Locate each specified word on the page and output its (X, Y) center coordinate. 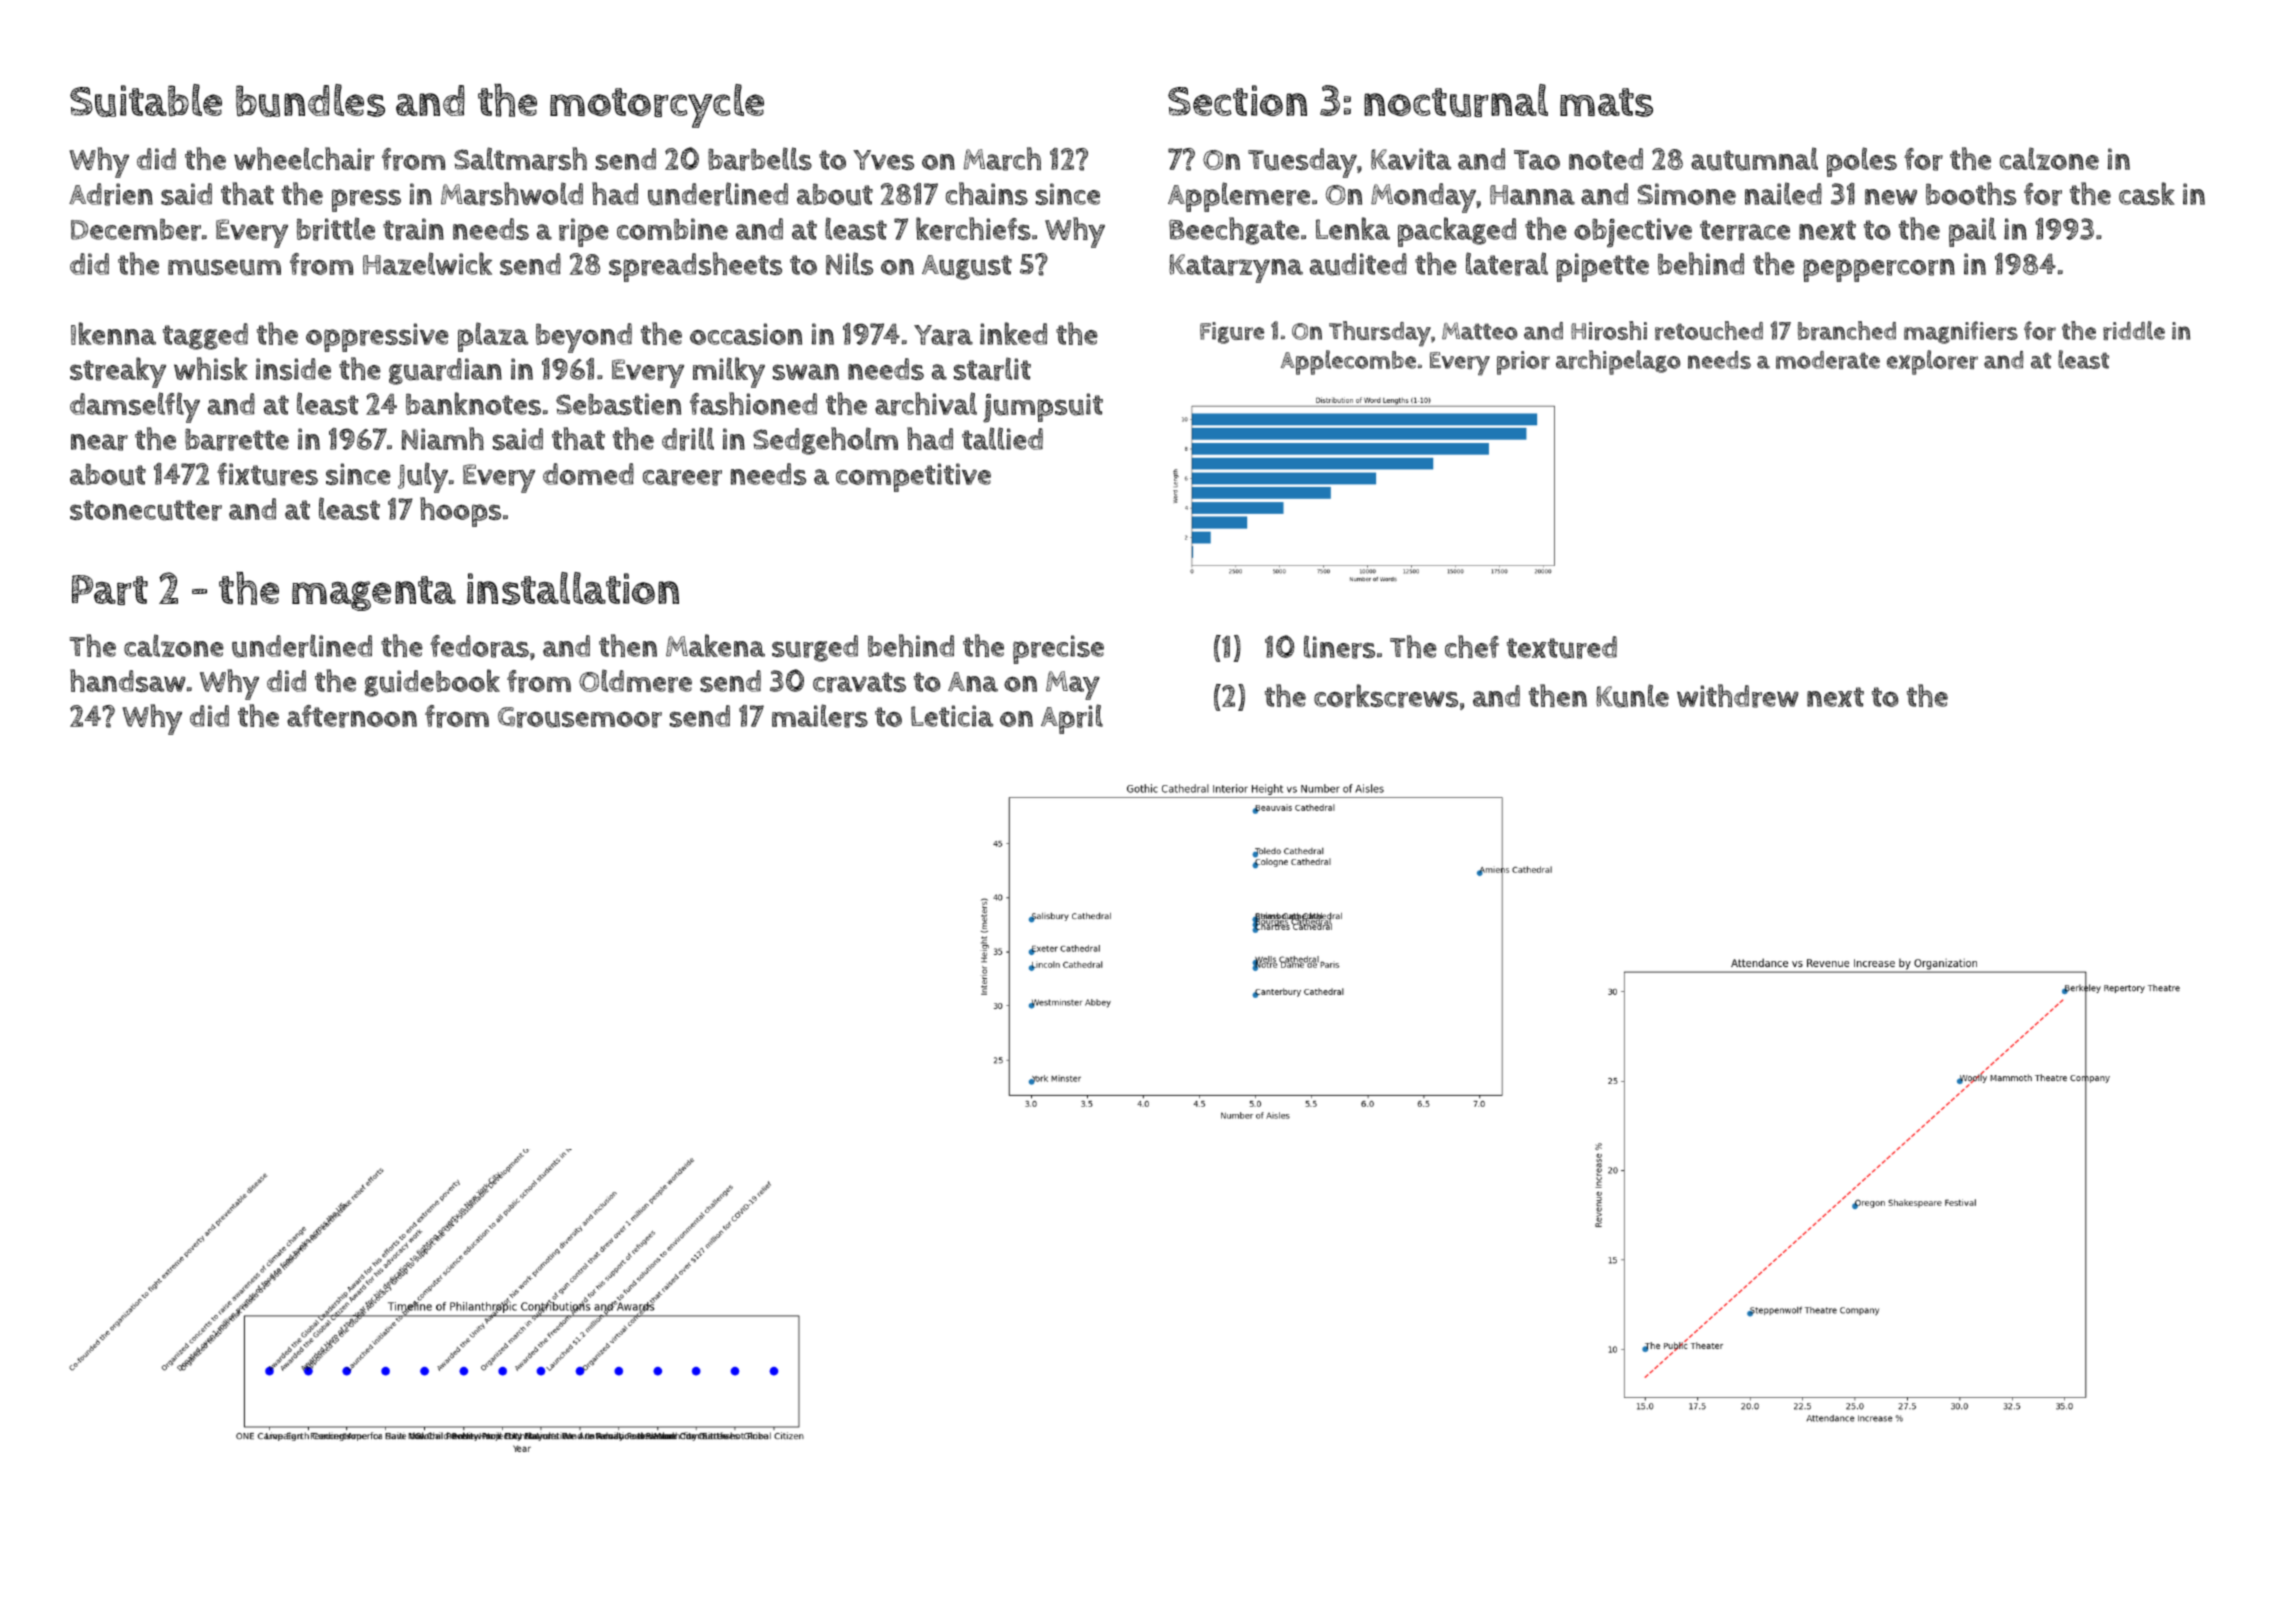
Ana (973, 682)
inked (1013, 333)
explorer (1932, 362)
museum (224, 267)
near (99, 442)
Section (1237, 100)
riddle (2134, 330)
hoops (460, 512)
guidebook (432, 683)
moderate (1828, 360)
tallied (1002, 438)
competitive (913, 477)
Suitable (146, 100)
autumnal (1754, 159)
